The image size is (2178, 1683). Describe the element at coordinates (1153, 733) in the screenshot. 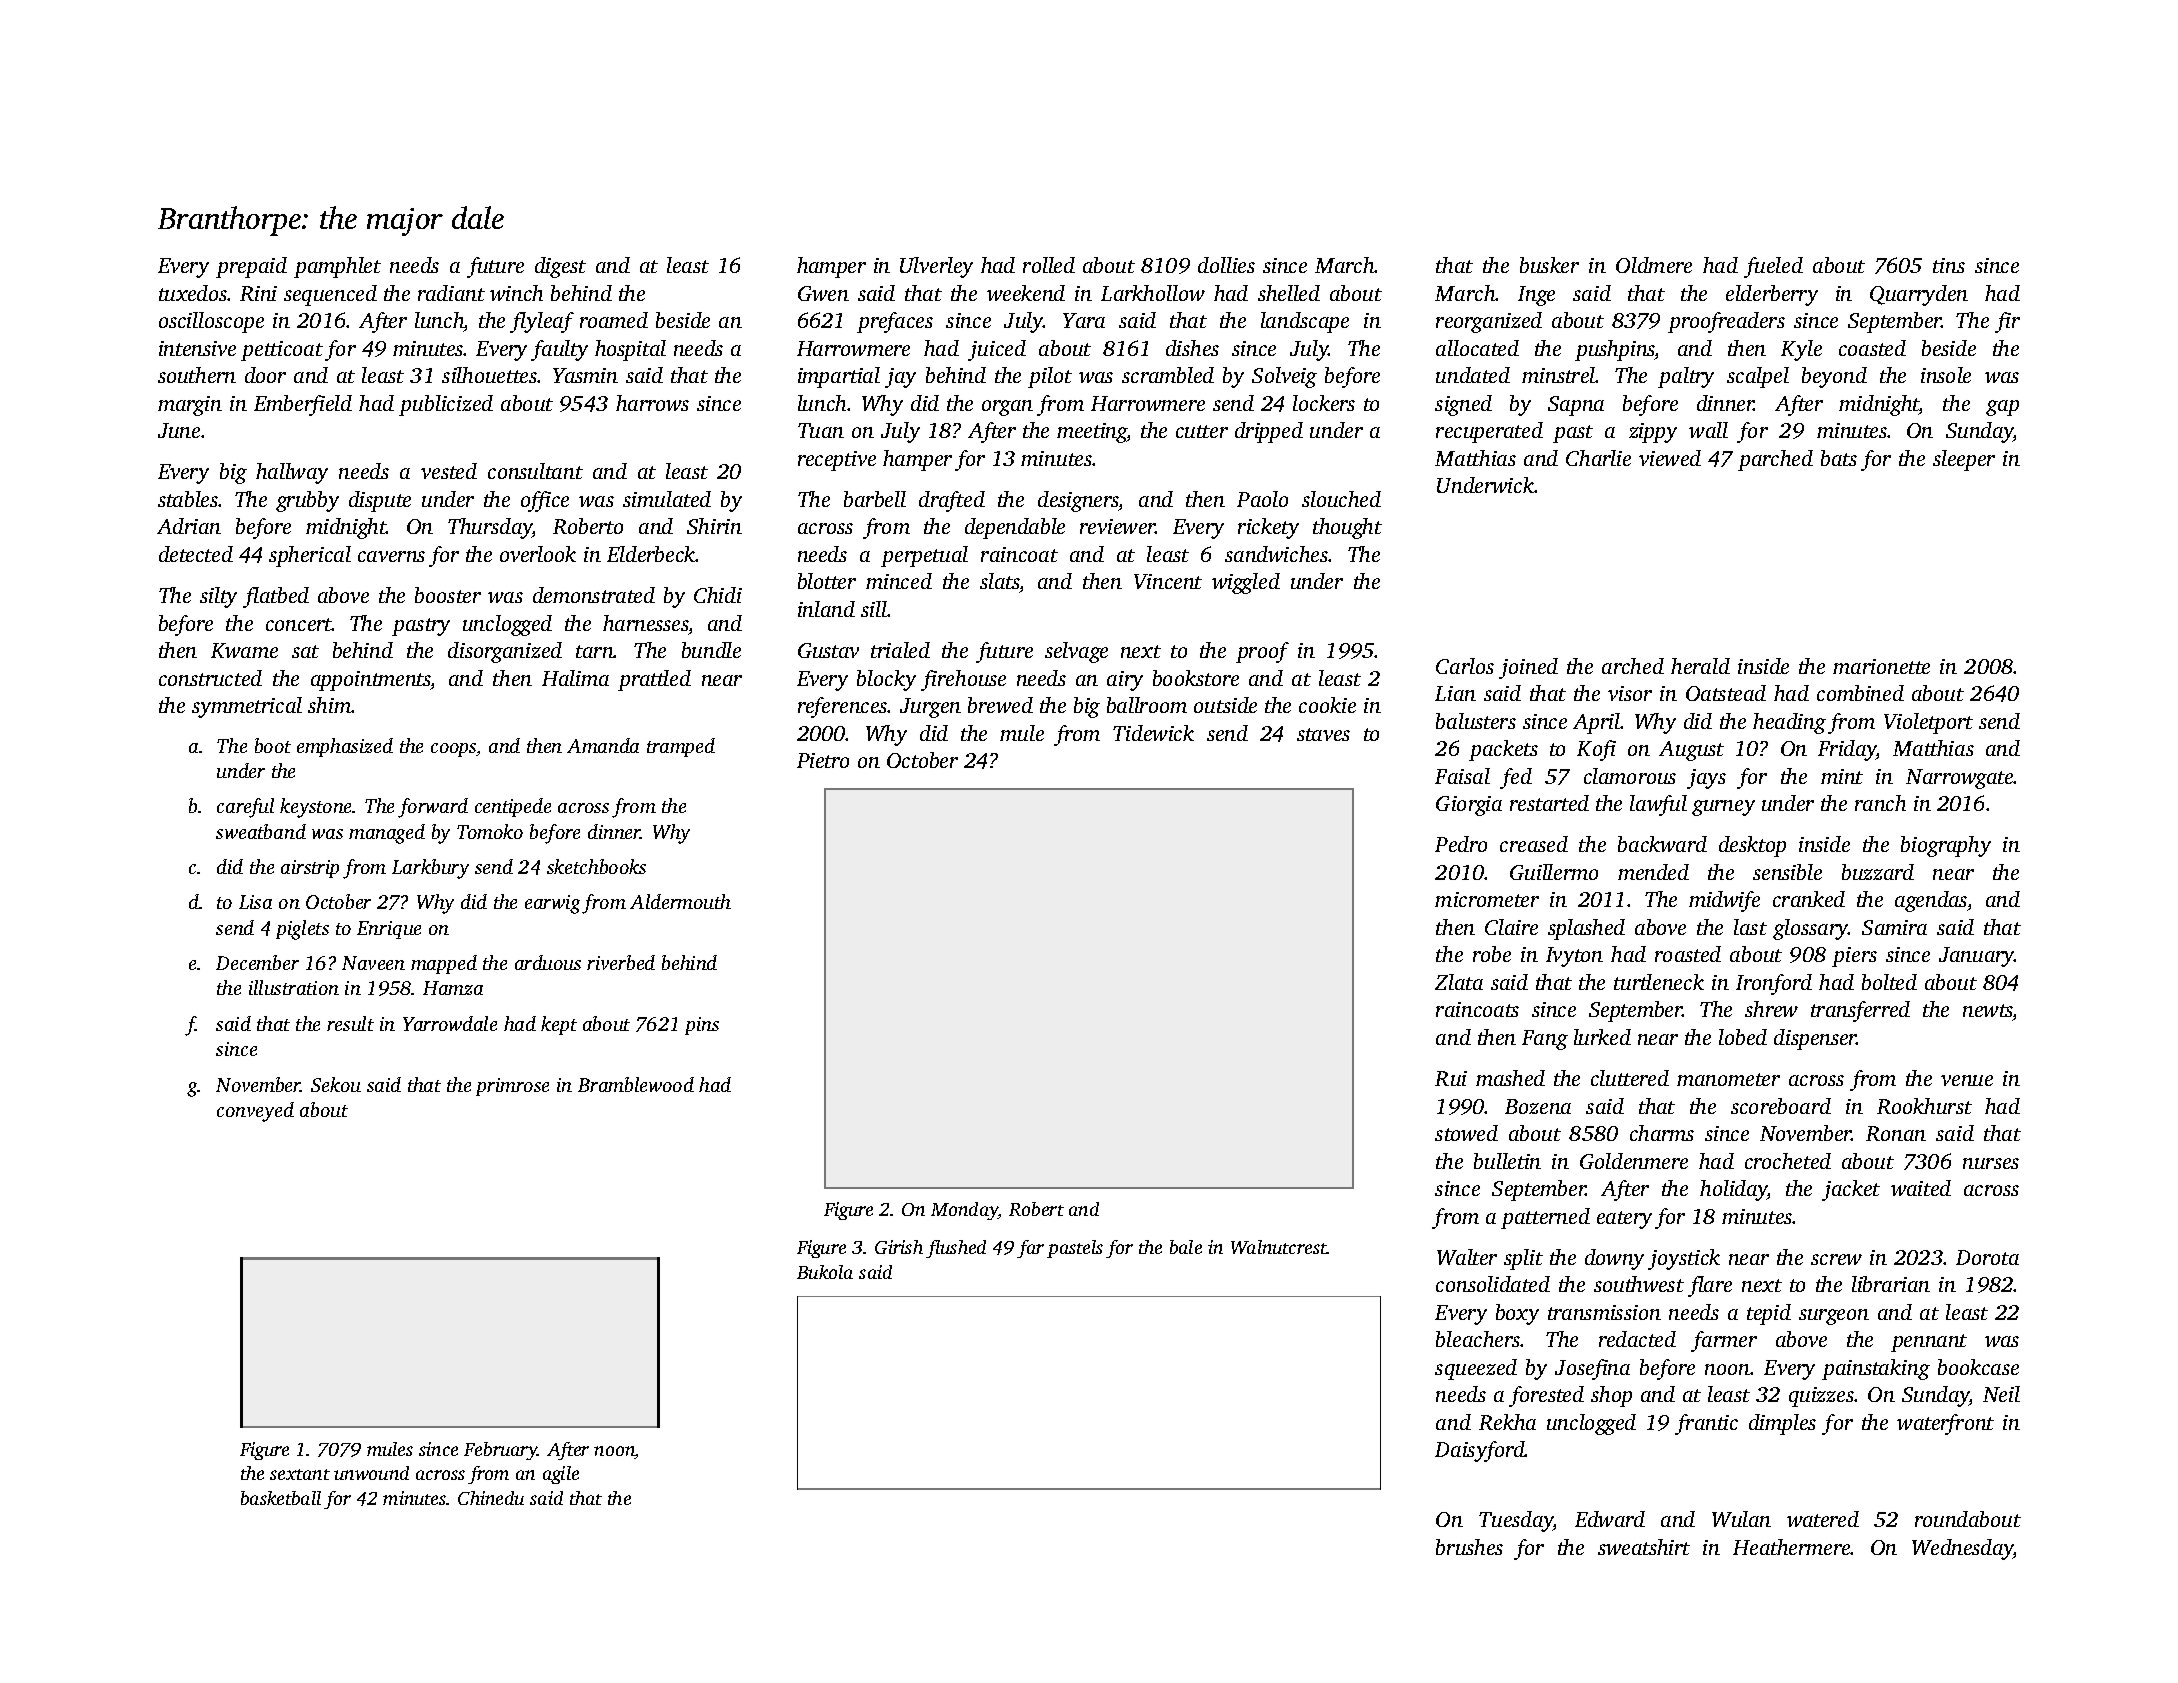

I see `Tidewick` at that location.
